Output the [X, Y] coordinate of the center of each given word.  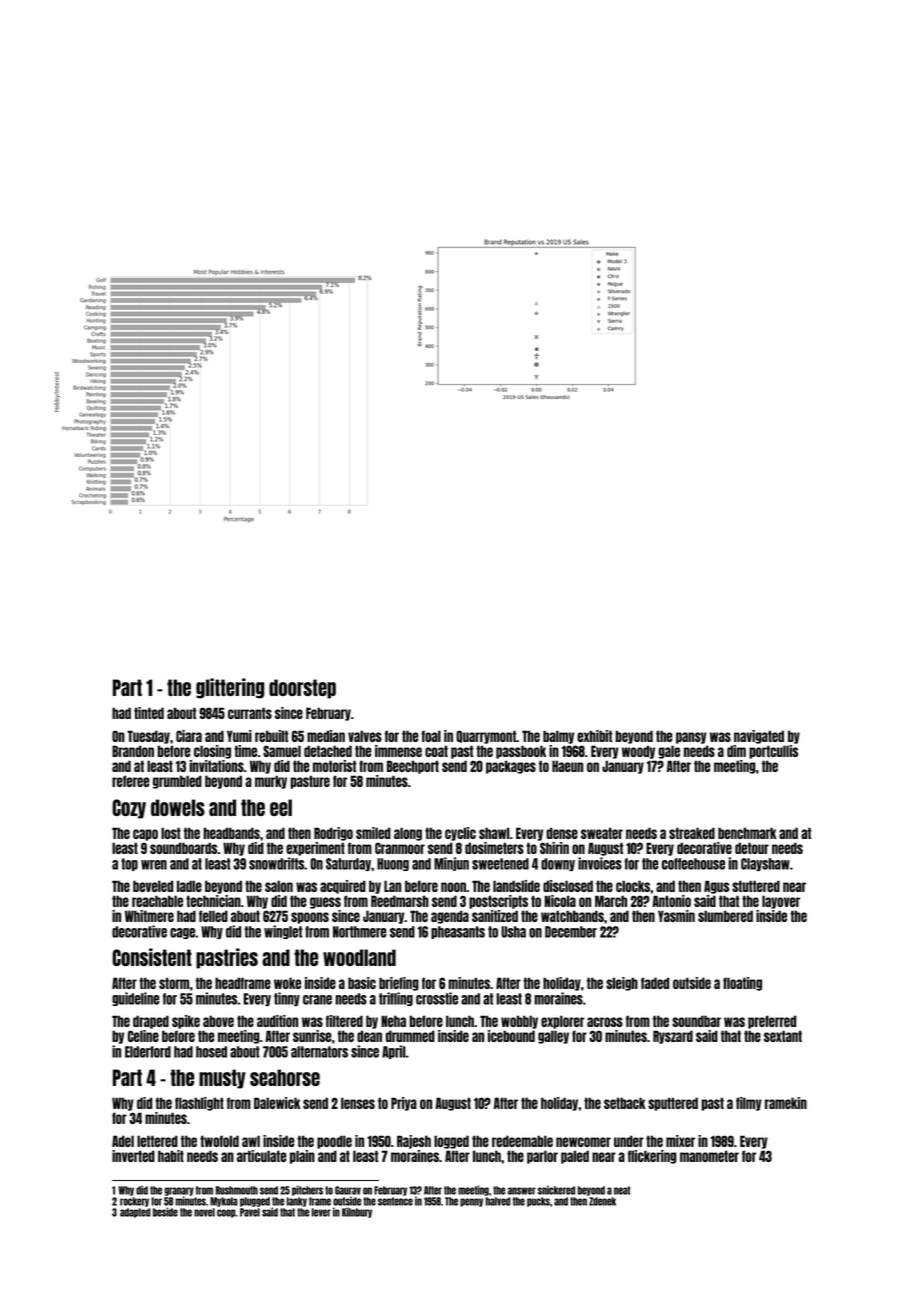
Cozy [129, 809]
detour [752, 848]
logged [451, 1142]
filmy [749, 1104]
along [408, 834]
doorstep [302, 689]
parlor [542, 1157]
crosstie [437, 998]
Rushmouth [237, 1190]
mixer [680, 1141]
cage [182, 933]
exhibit [594, 736]
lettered [157, 1141]
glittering [230, 688]
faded [655, 983]
